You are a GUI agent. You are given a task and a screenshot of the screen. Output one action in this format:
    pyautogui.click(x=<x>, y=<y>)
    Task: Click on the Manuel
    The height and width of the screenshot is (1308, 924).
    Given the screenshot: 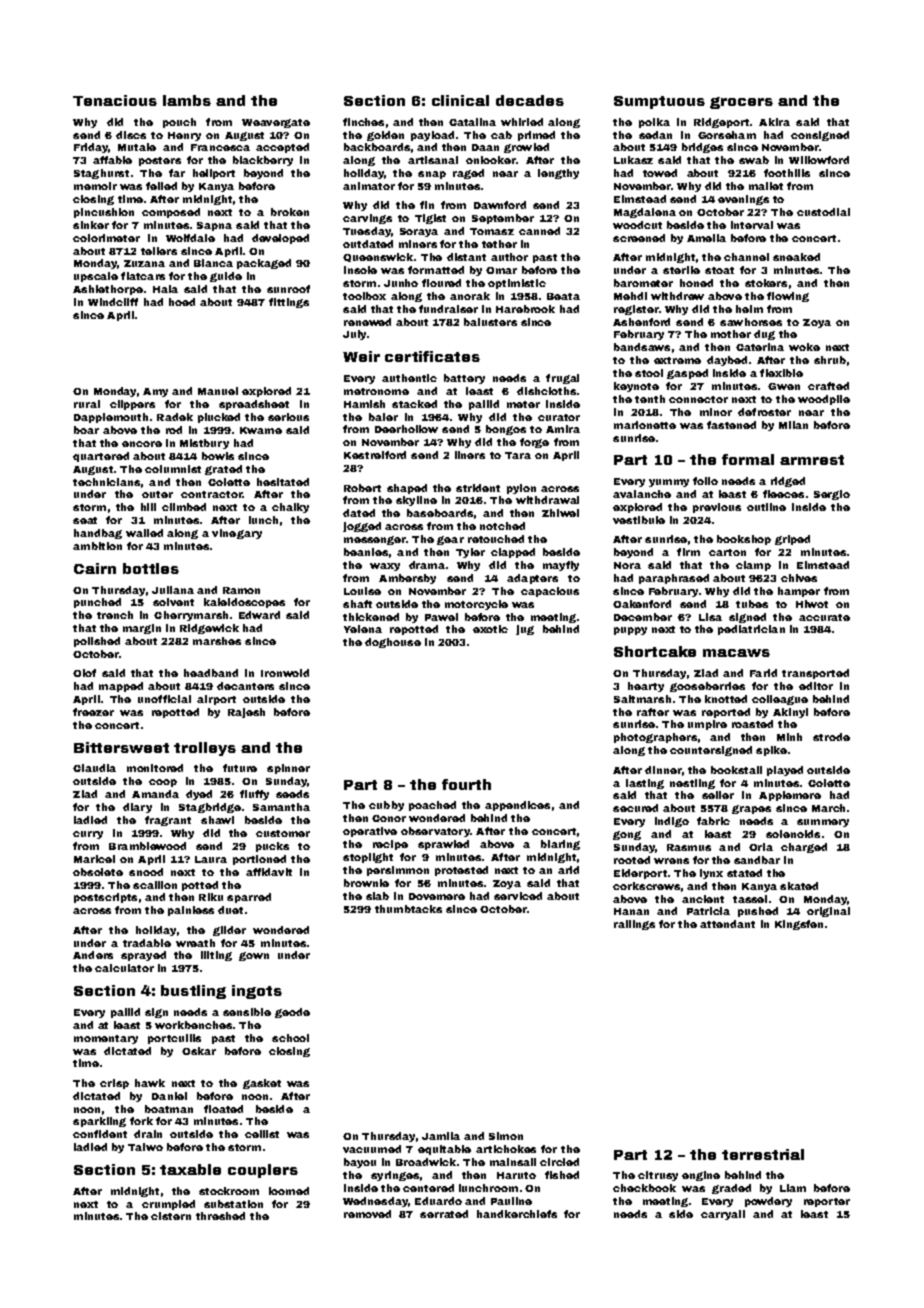 What is the action you would take?
    pyautogui.click(x=218, y=391)
